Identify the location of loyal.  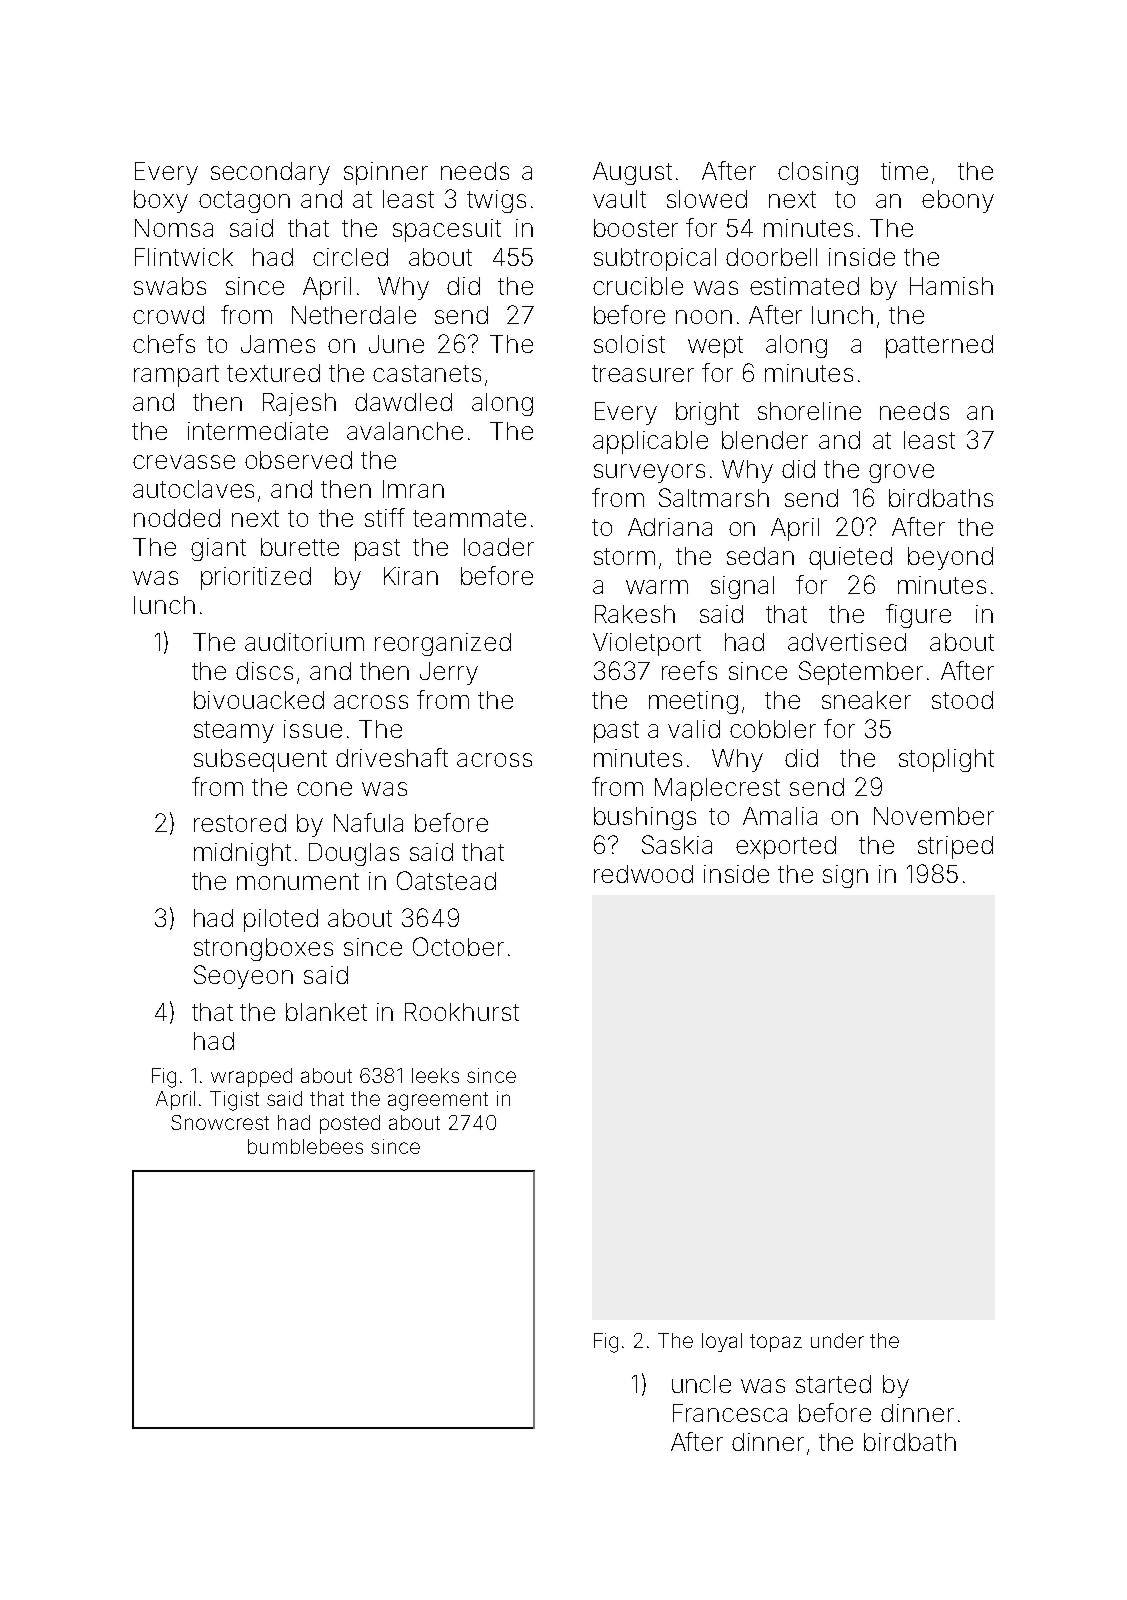
(722, 1342).
